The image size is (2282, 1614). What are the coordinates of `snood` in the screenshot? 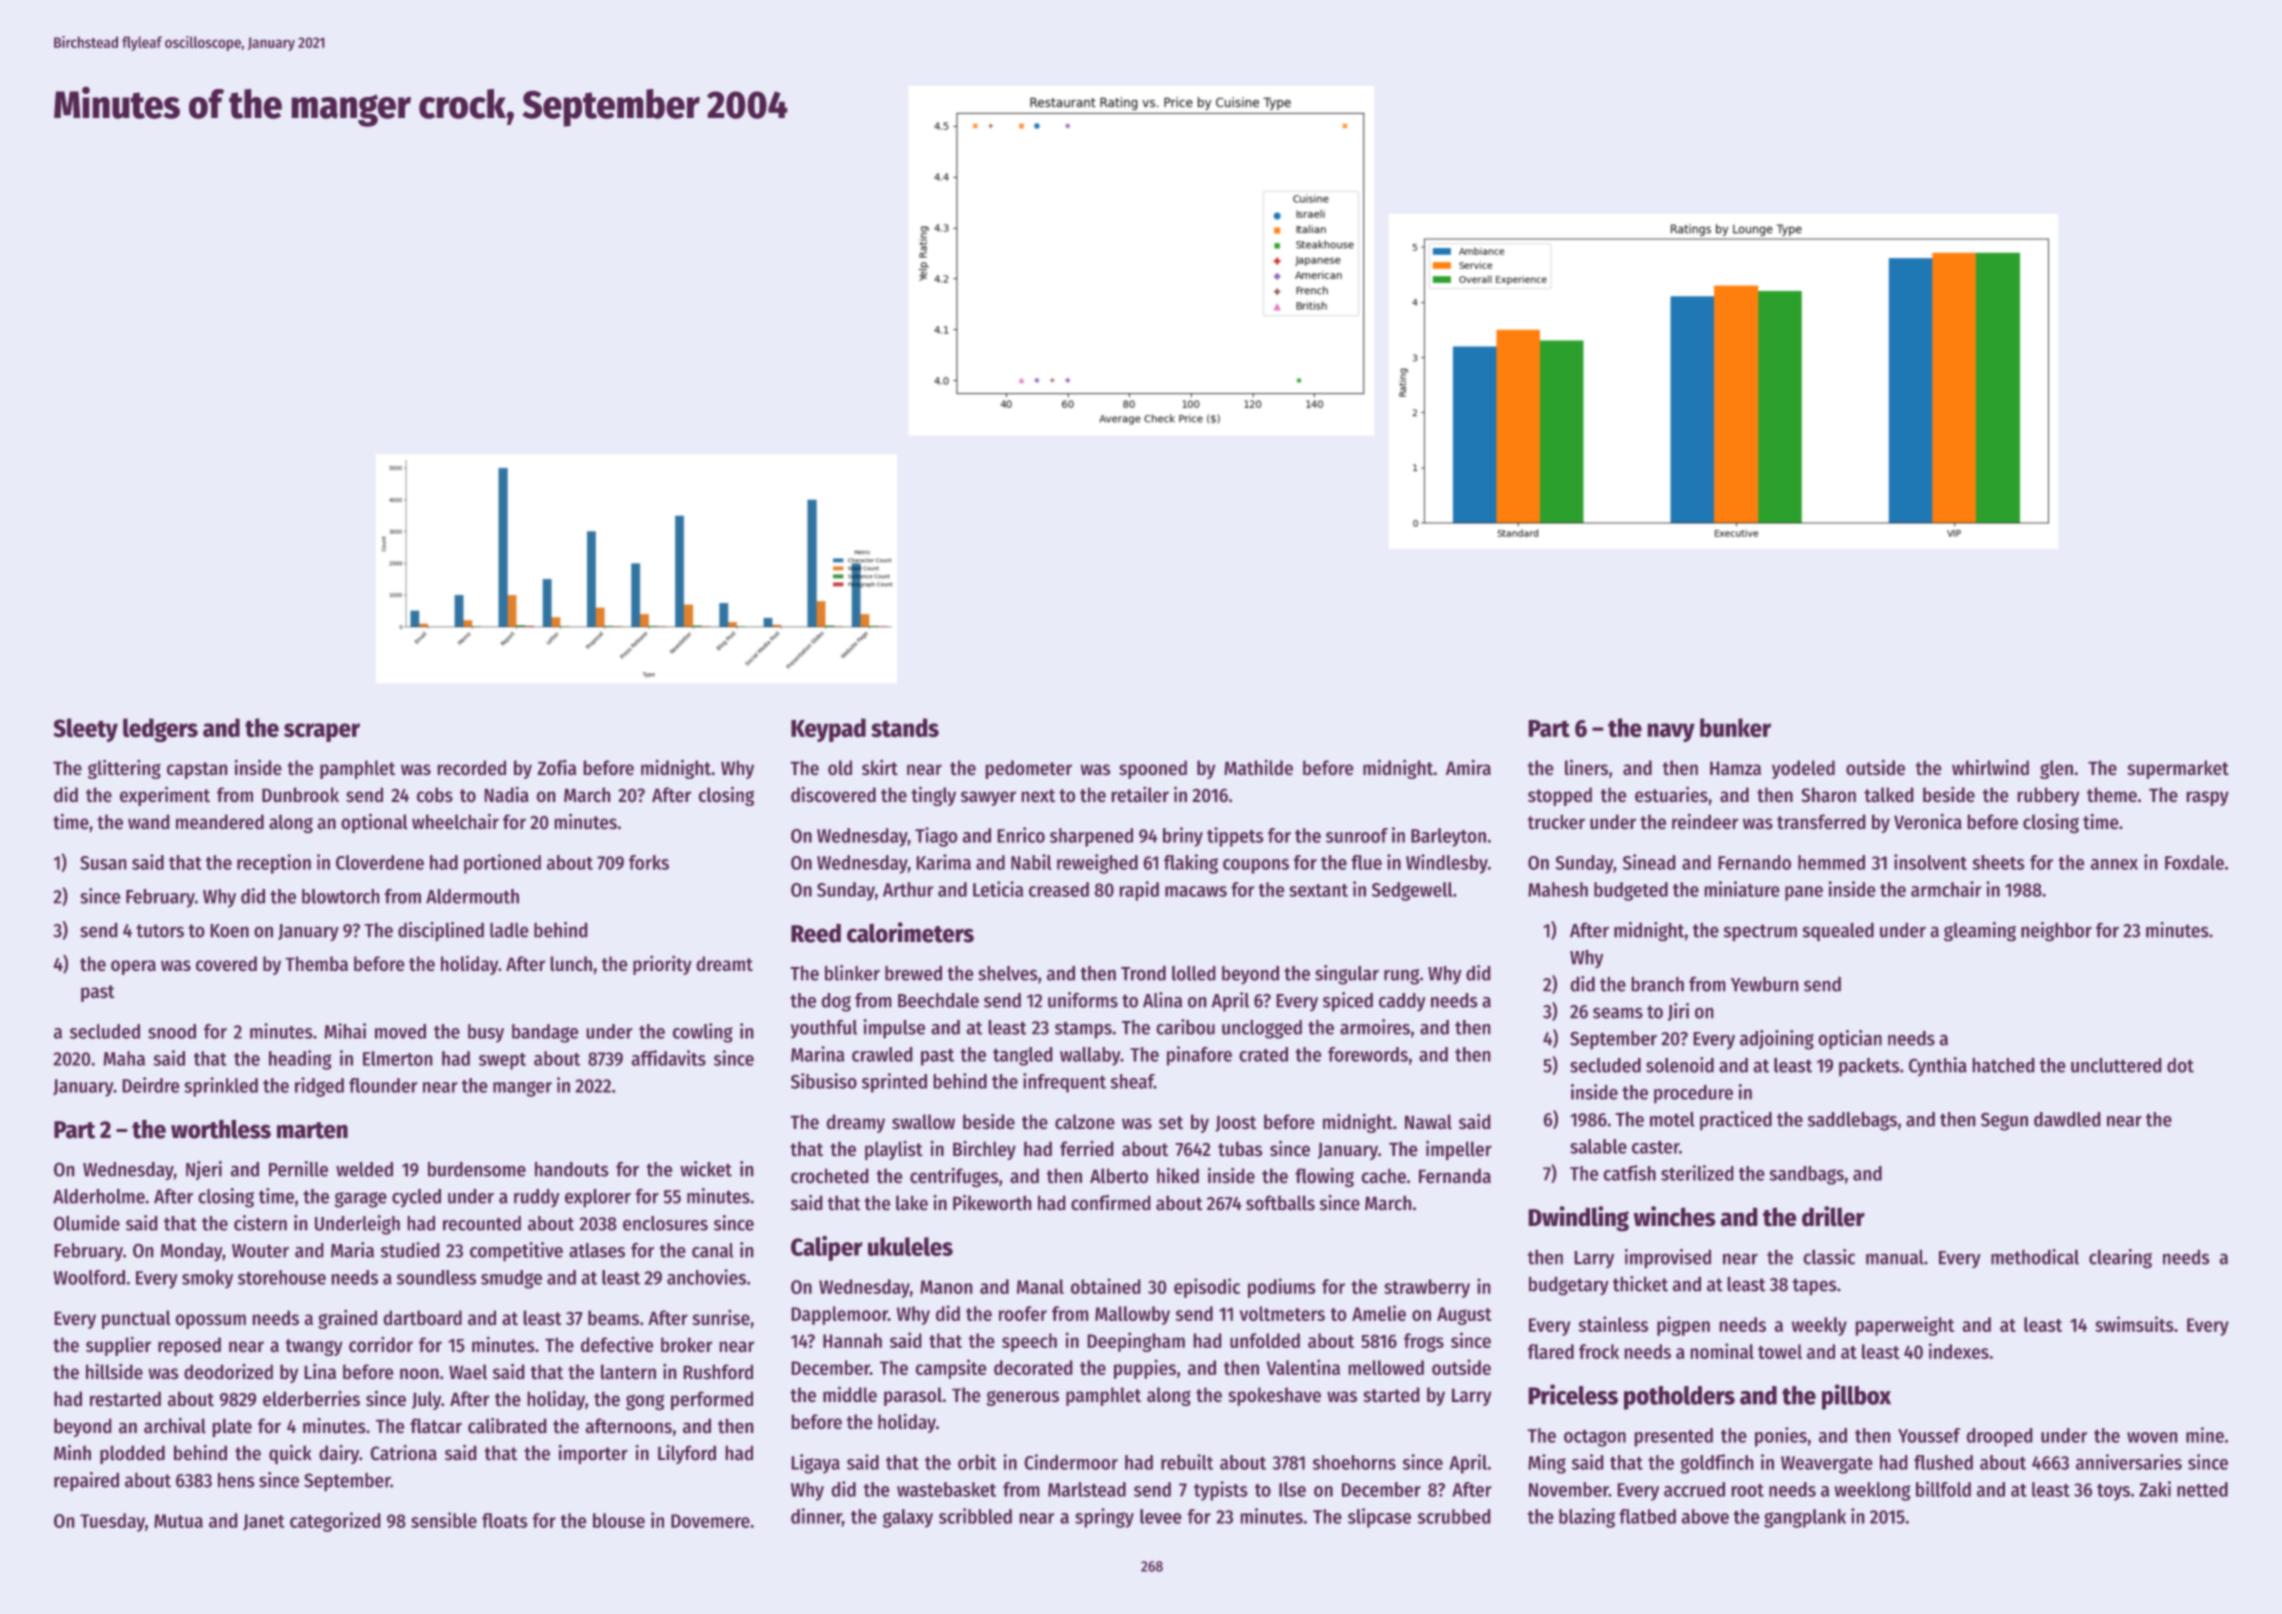 It's located at (172, 1031).
